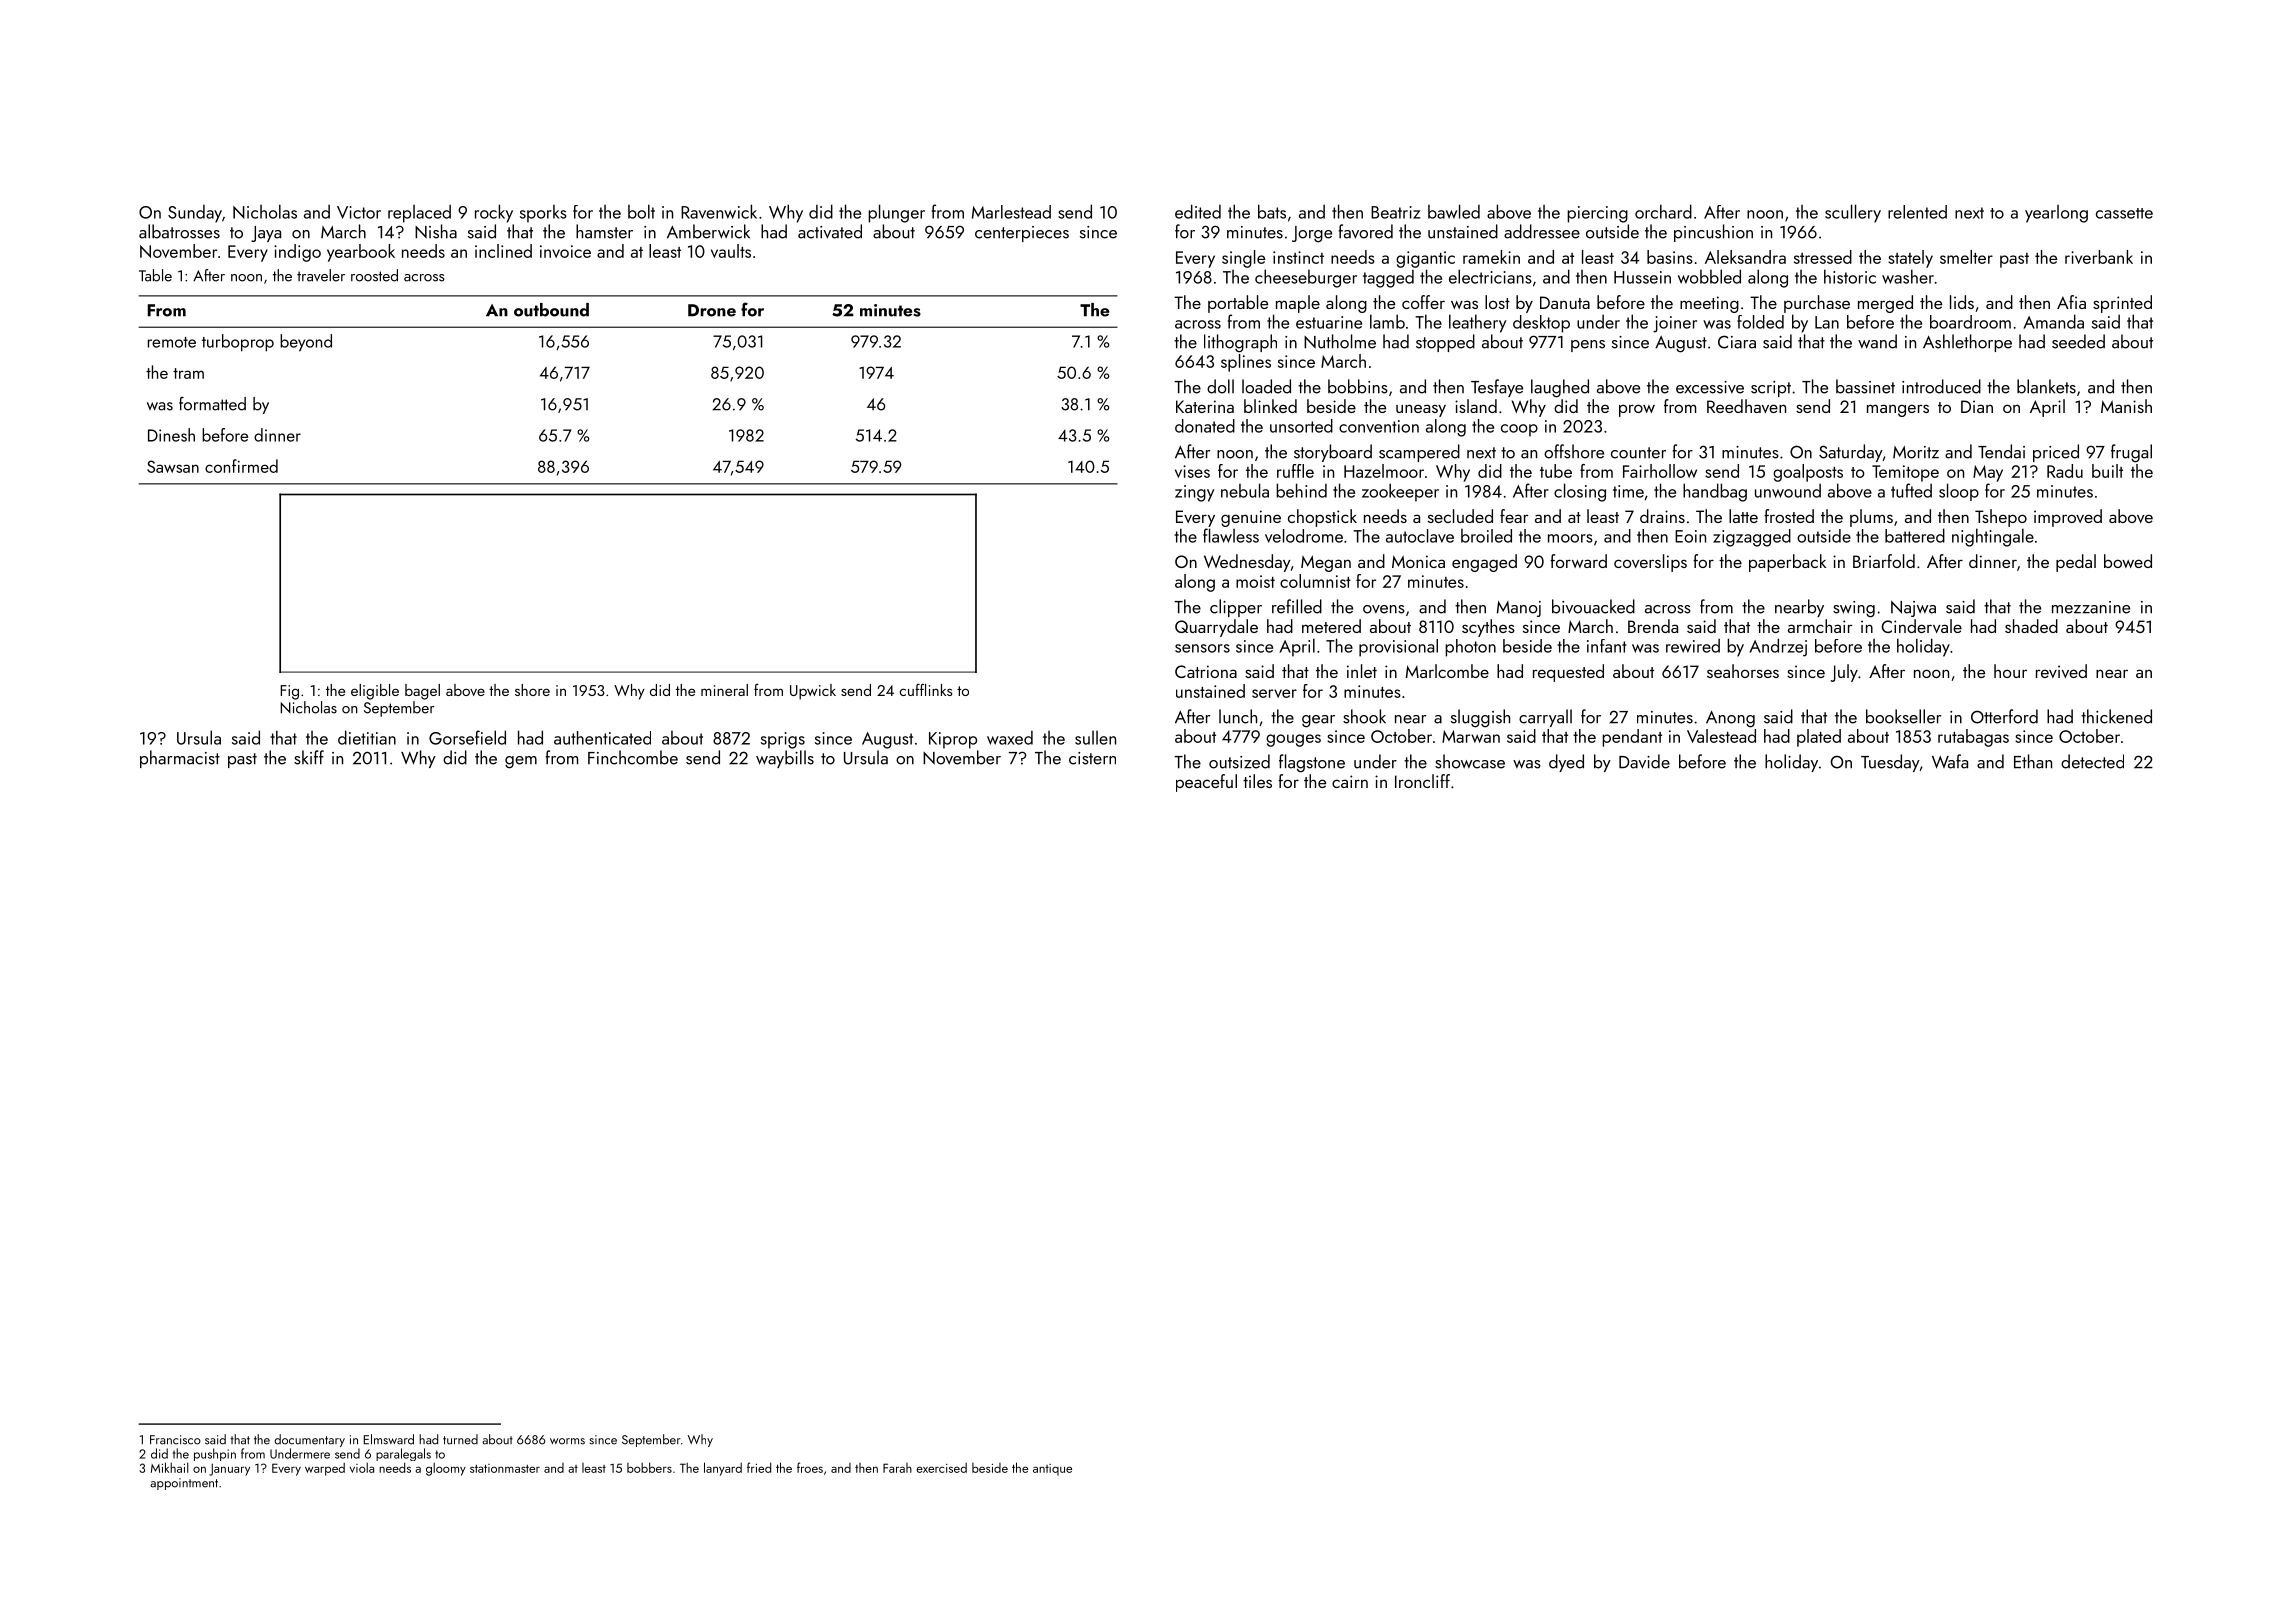 The width and height of the screenshot is (2292, 1620). I want to click on Elmsward, so click(389, 1439).
